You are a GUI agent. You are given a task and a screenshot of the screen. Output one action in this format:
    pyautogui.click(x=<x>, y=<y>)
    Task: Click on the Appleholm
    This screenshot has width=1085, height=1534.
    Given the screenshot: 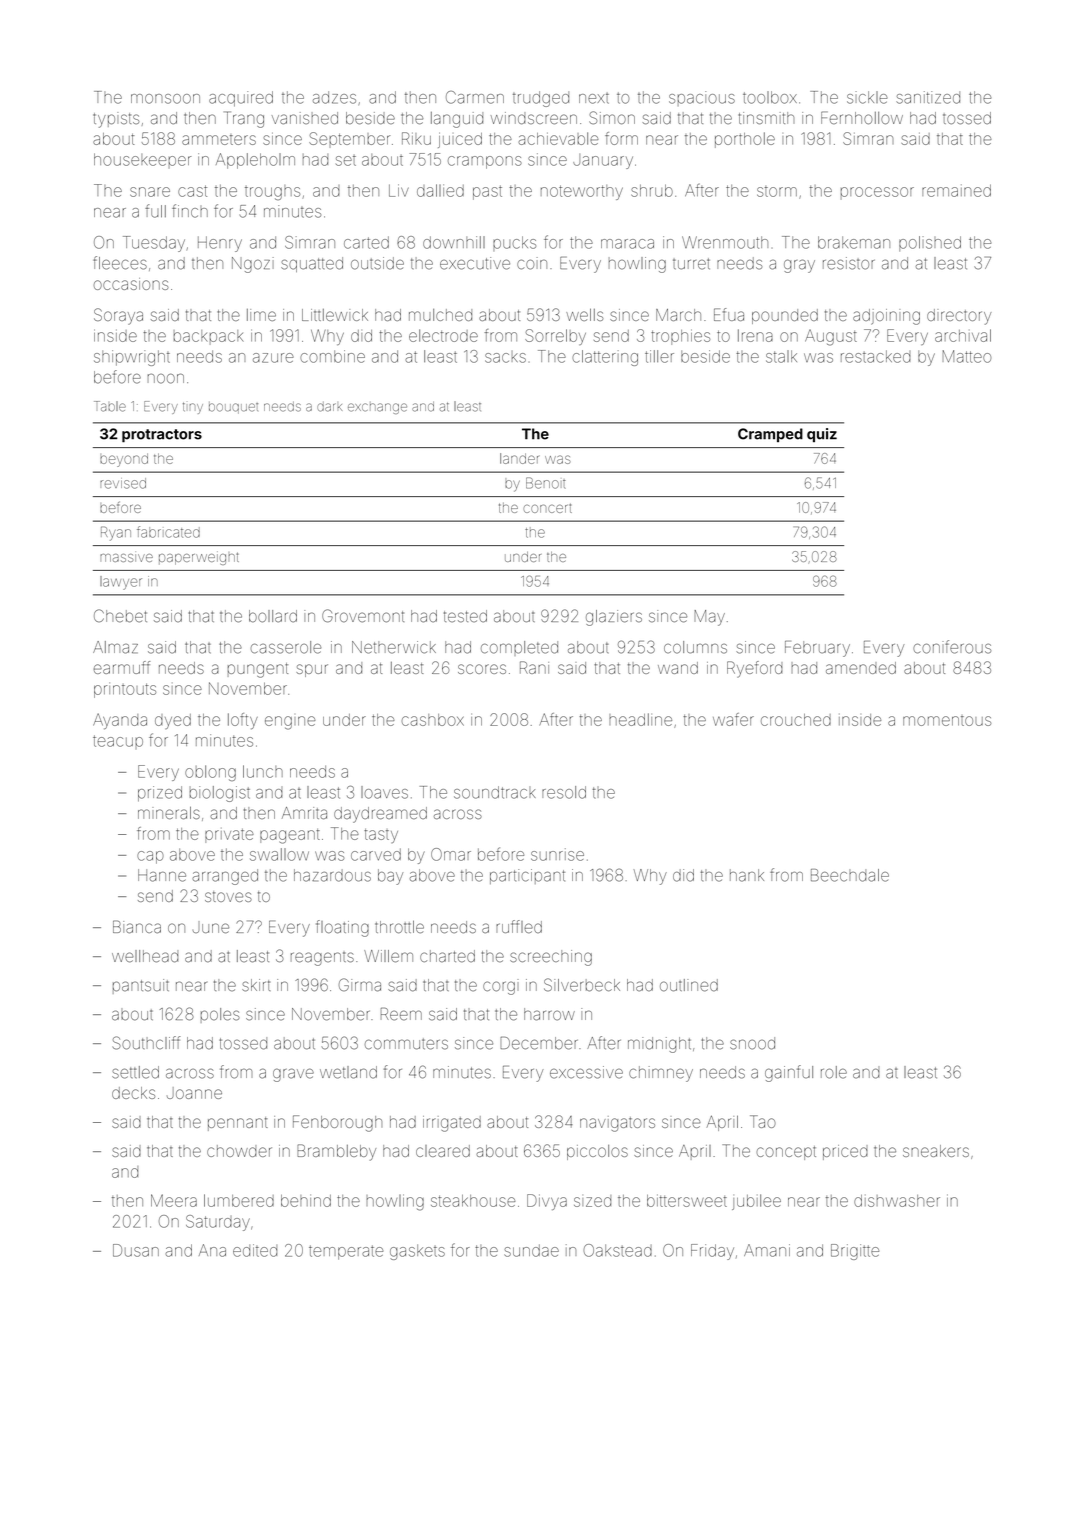 What is the action you would take?
    pyautogui.click(x=255, y=161)
